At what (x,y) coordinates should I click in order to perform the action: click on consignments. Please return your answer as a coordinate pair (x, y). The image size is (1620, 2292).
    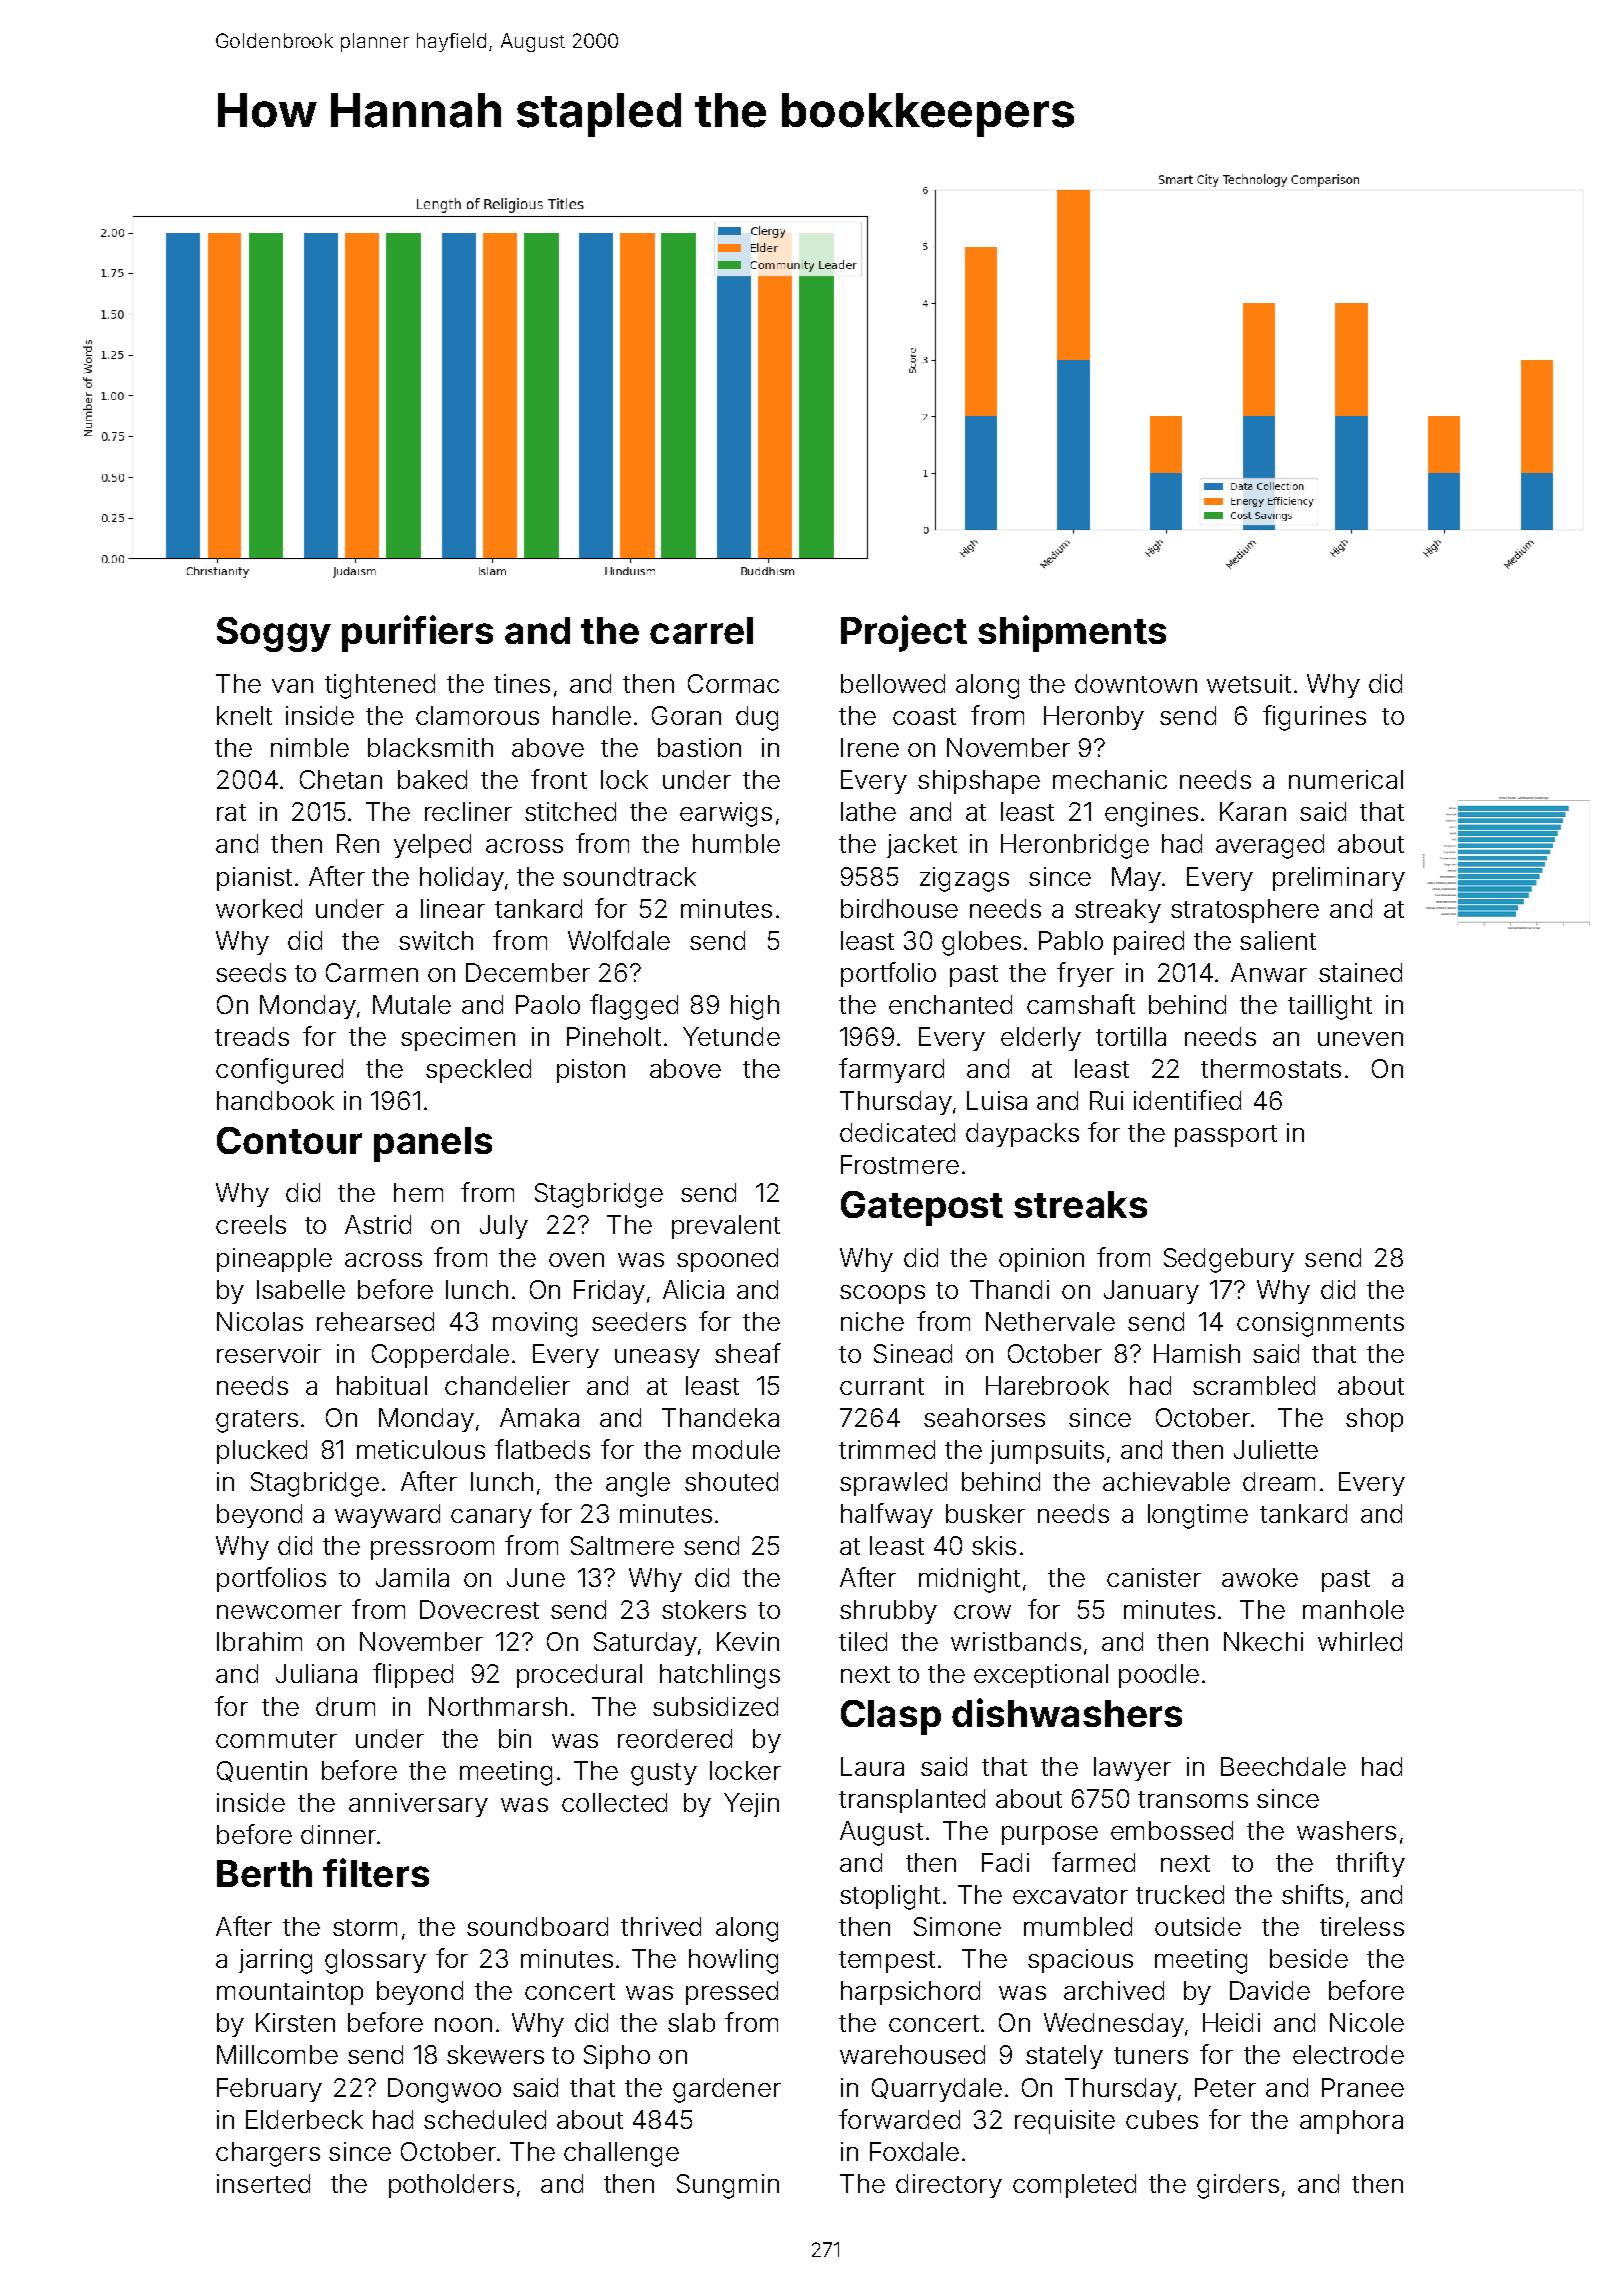
    Looking at the image, I should click on (1320, 1324).
